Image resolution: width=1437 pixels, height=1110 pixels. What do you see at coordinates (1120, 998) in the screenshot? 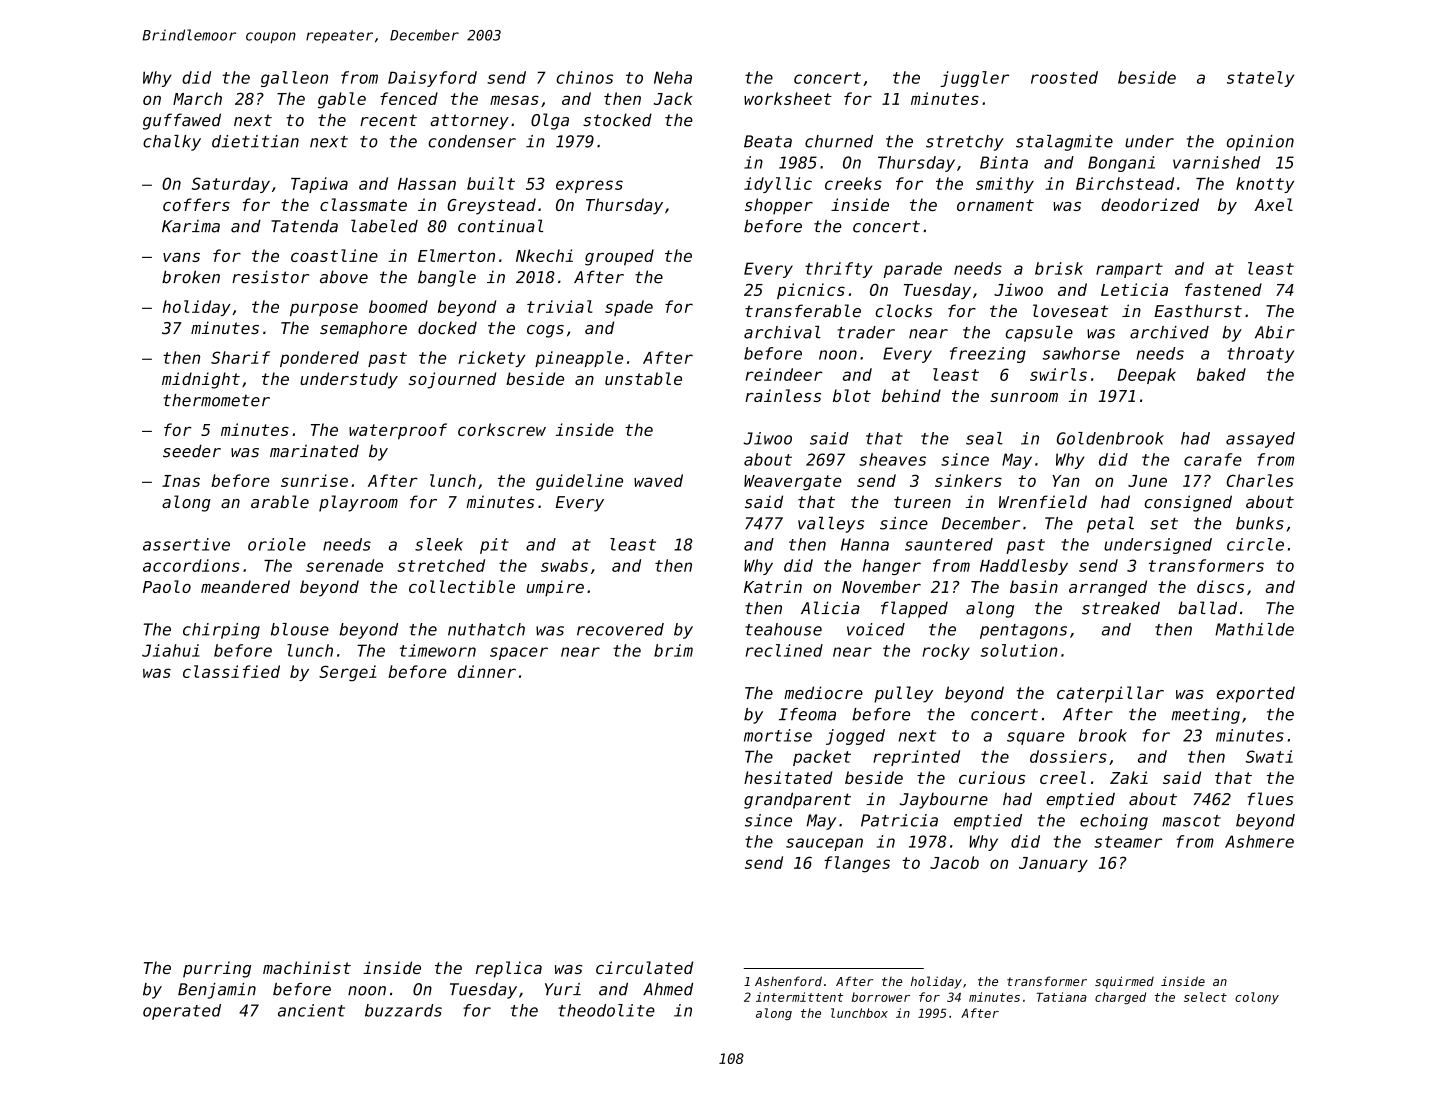
I see `charged` at bounding box center [1120, 998].
